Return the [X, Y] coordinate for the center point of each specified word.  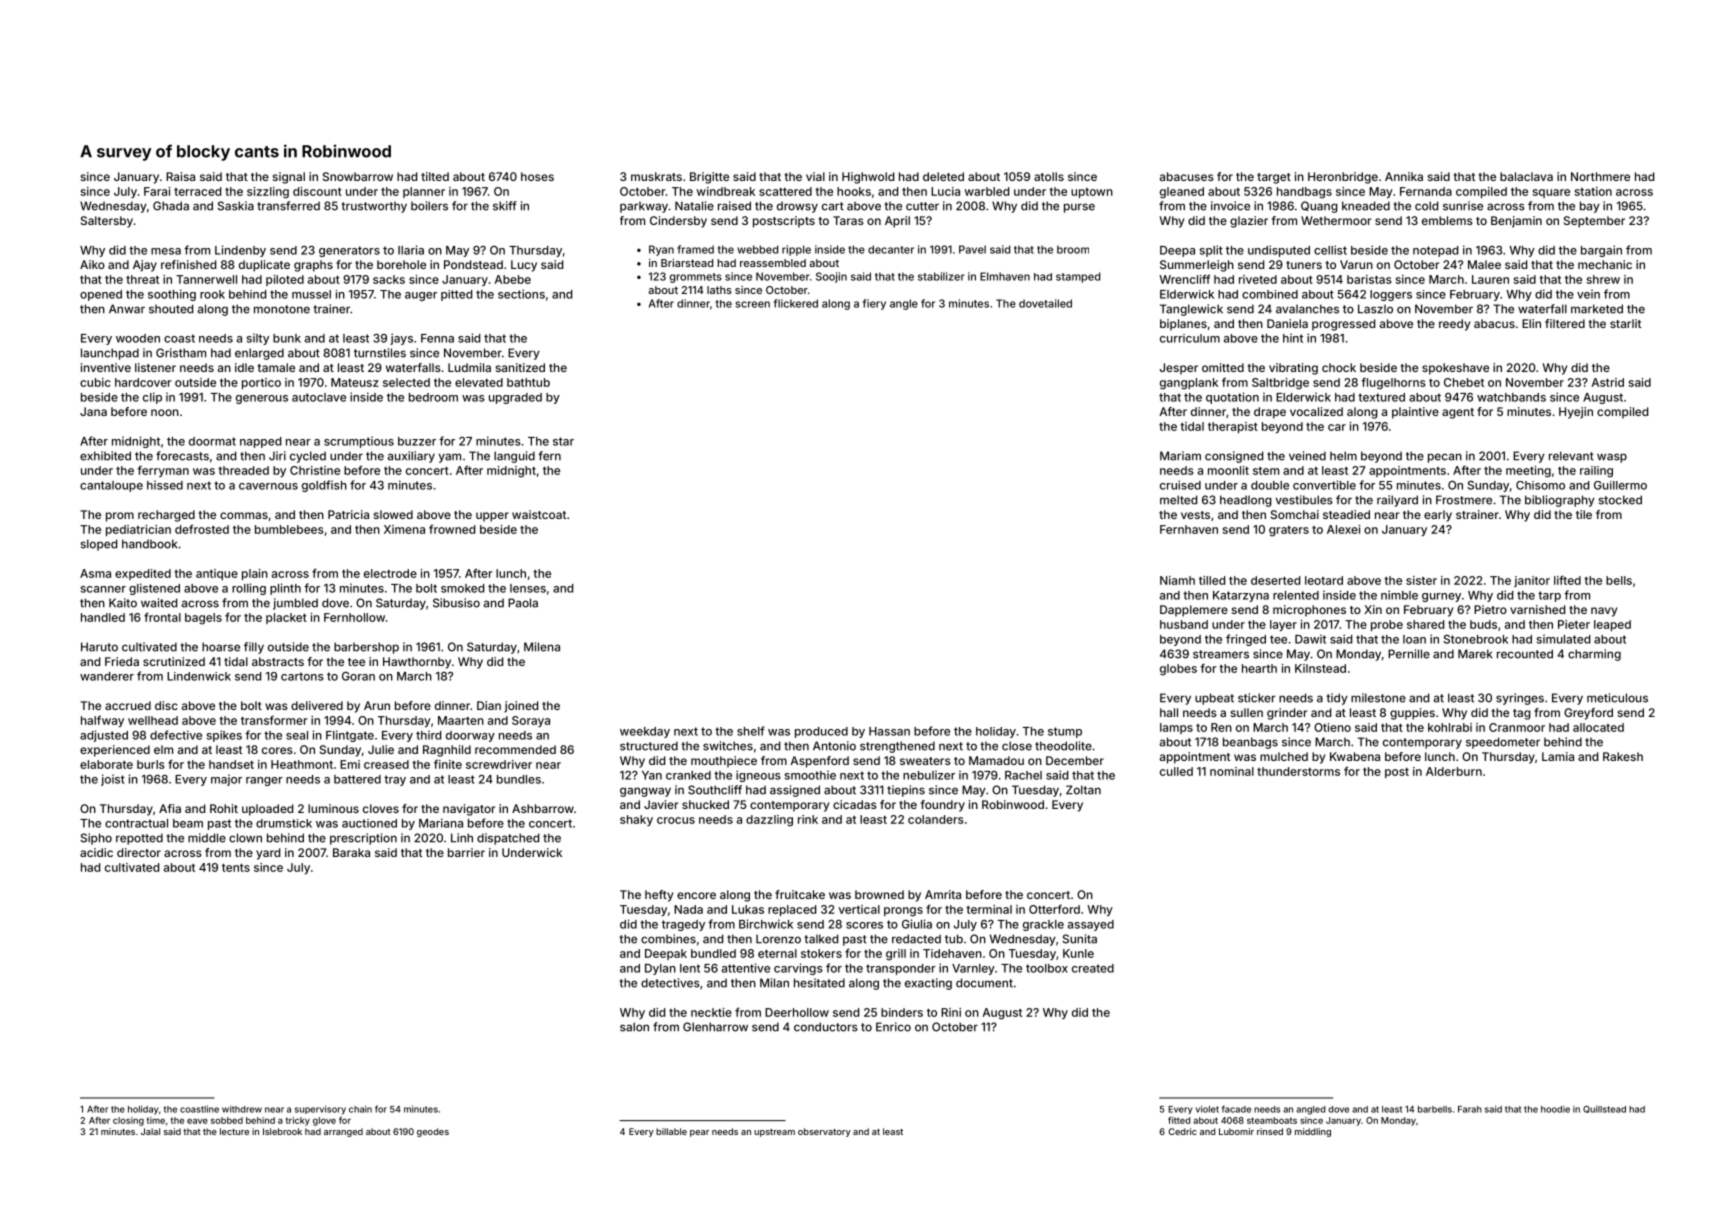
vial [815, 176]
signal [289, 178]
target [1274, 178]
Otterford [1054, 909]
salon [634, 1027]
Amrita [943, 894]
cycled [308, 457]
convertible [1324, 485]
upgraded [515, 398]
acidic [96, 852]
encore [696, 895]
